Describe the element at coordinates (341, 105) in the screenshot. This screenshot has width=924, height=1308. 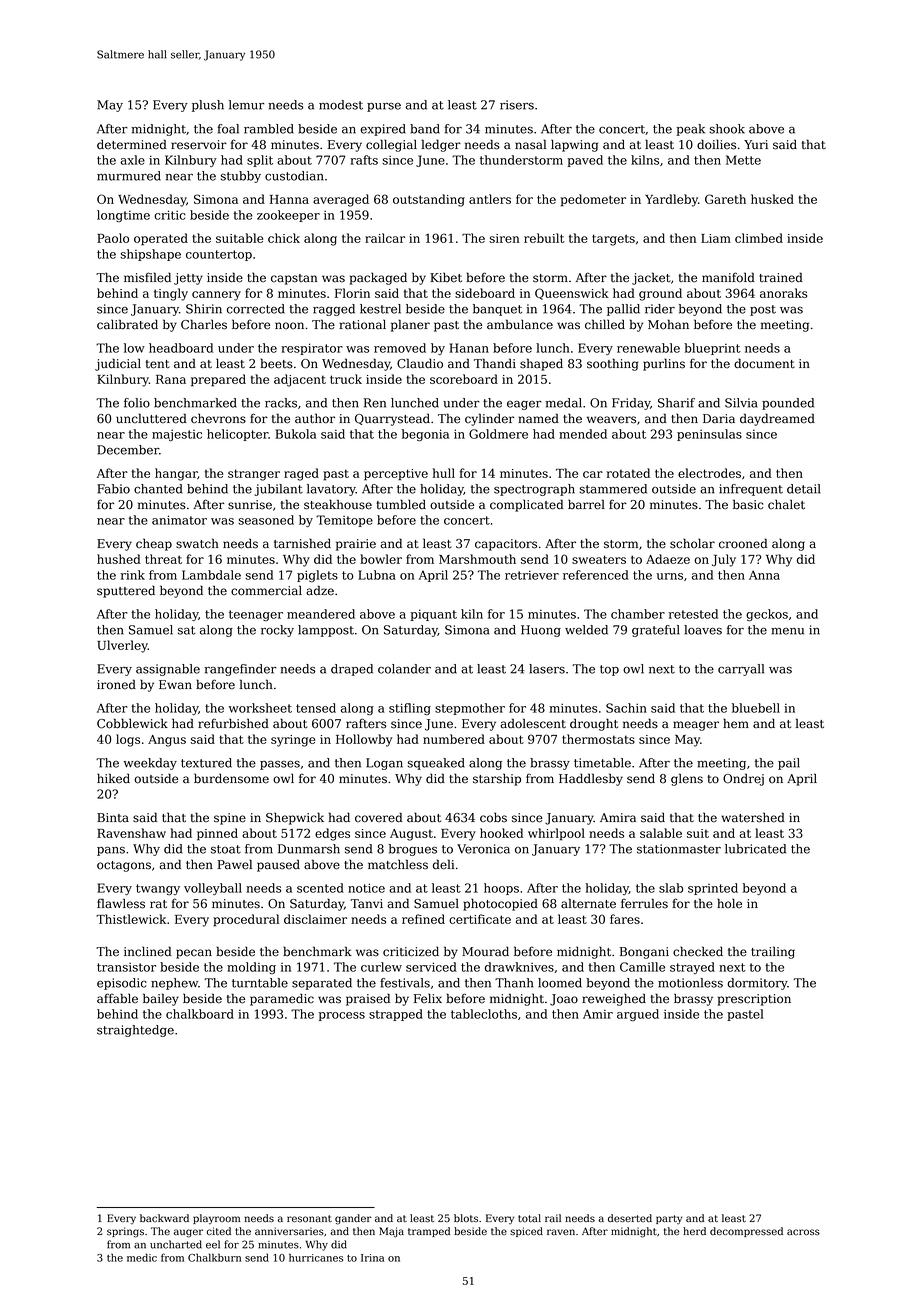
I see `modest` at that location.
